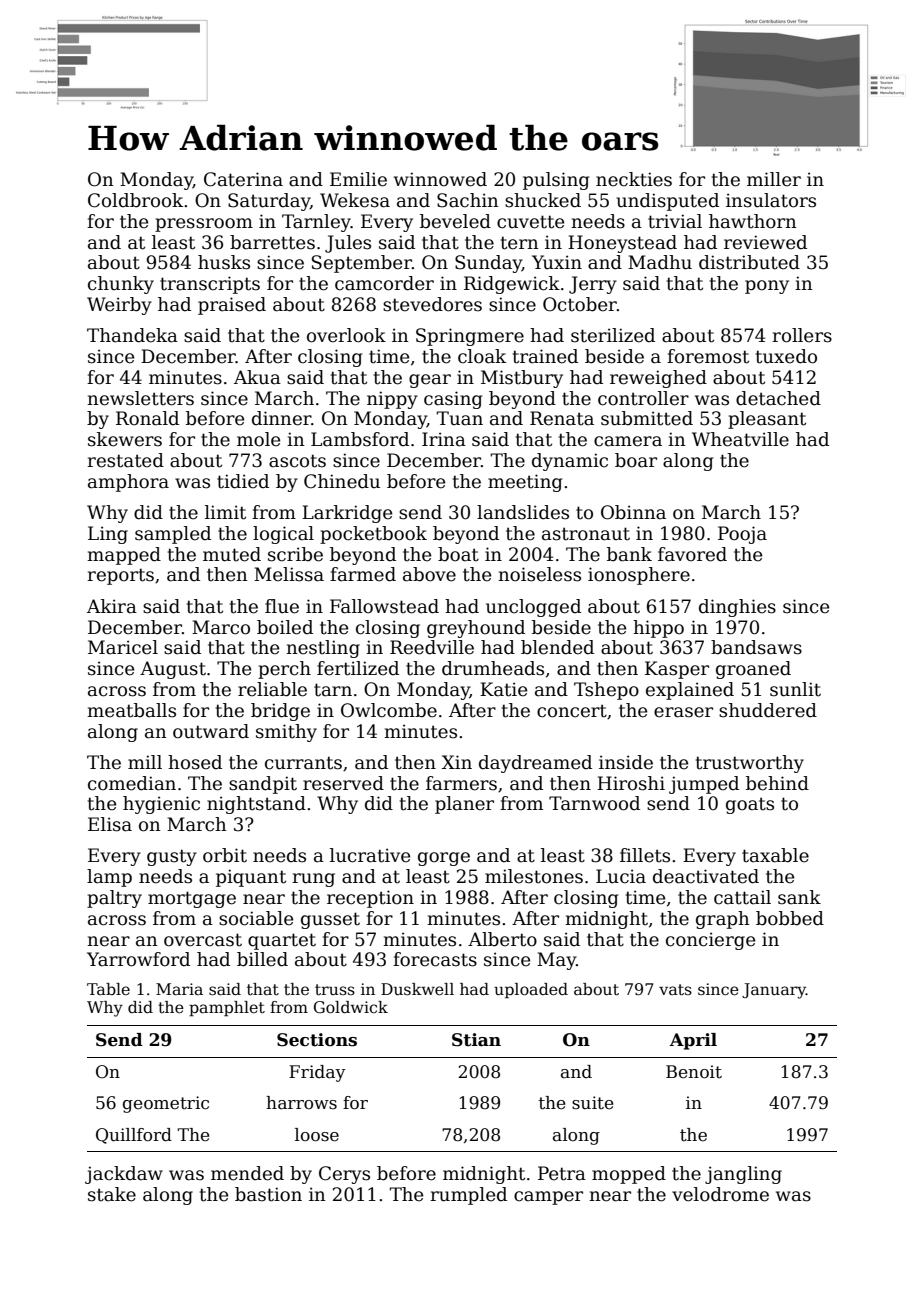 The height and width of the screenshot is (1308, 924). What do you see at coordinates (282, 606) in the screenshot?
I see `flue` at bounding box center [282, 606].
